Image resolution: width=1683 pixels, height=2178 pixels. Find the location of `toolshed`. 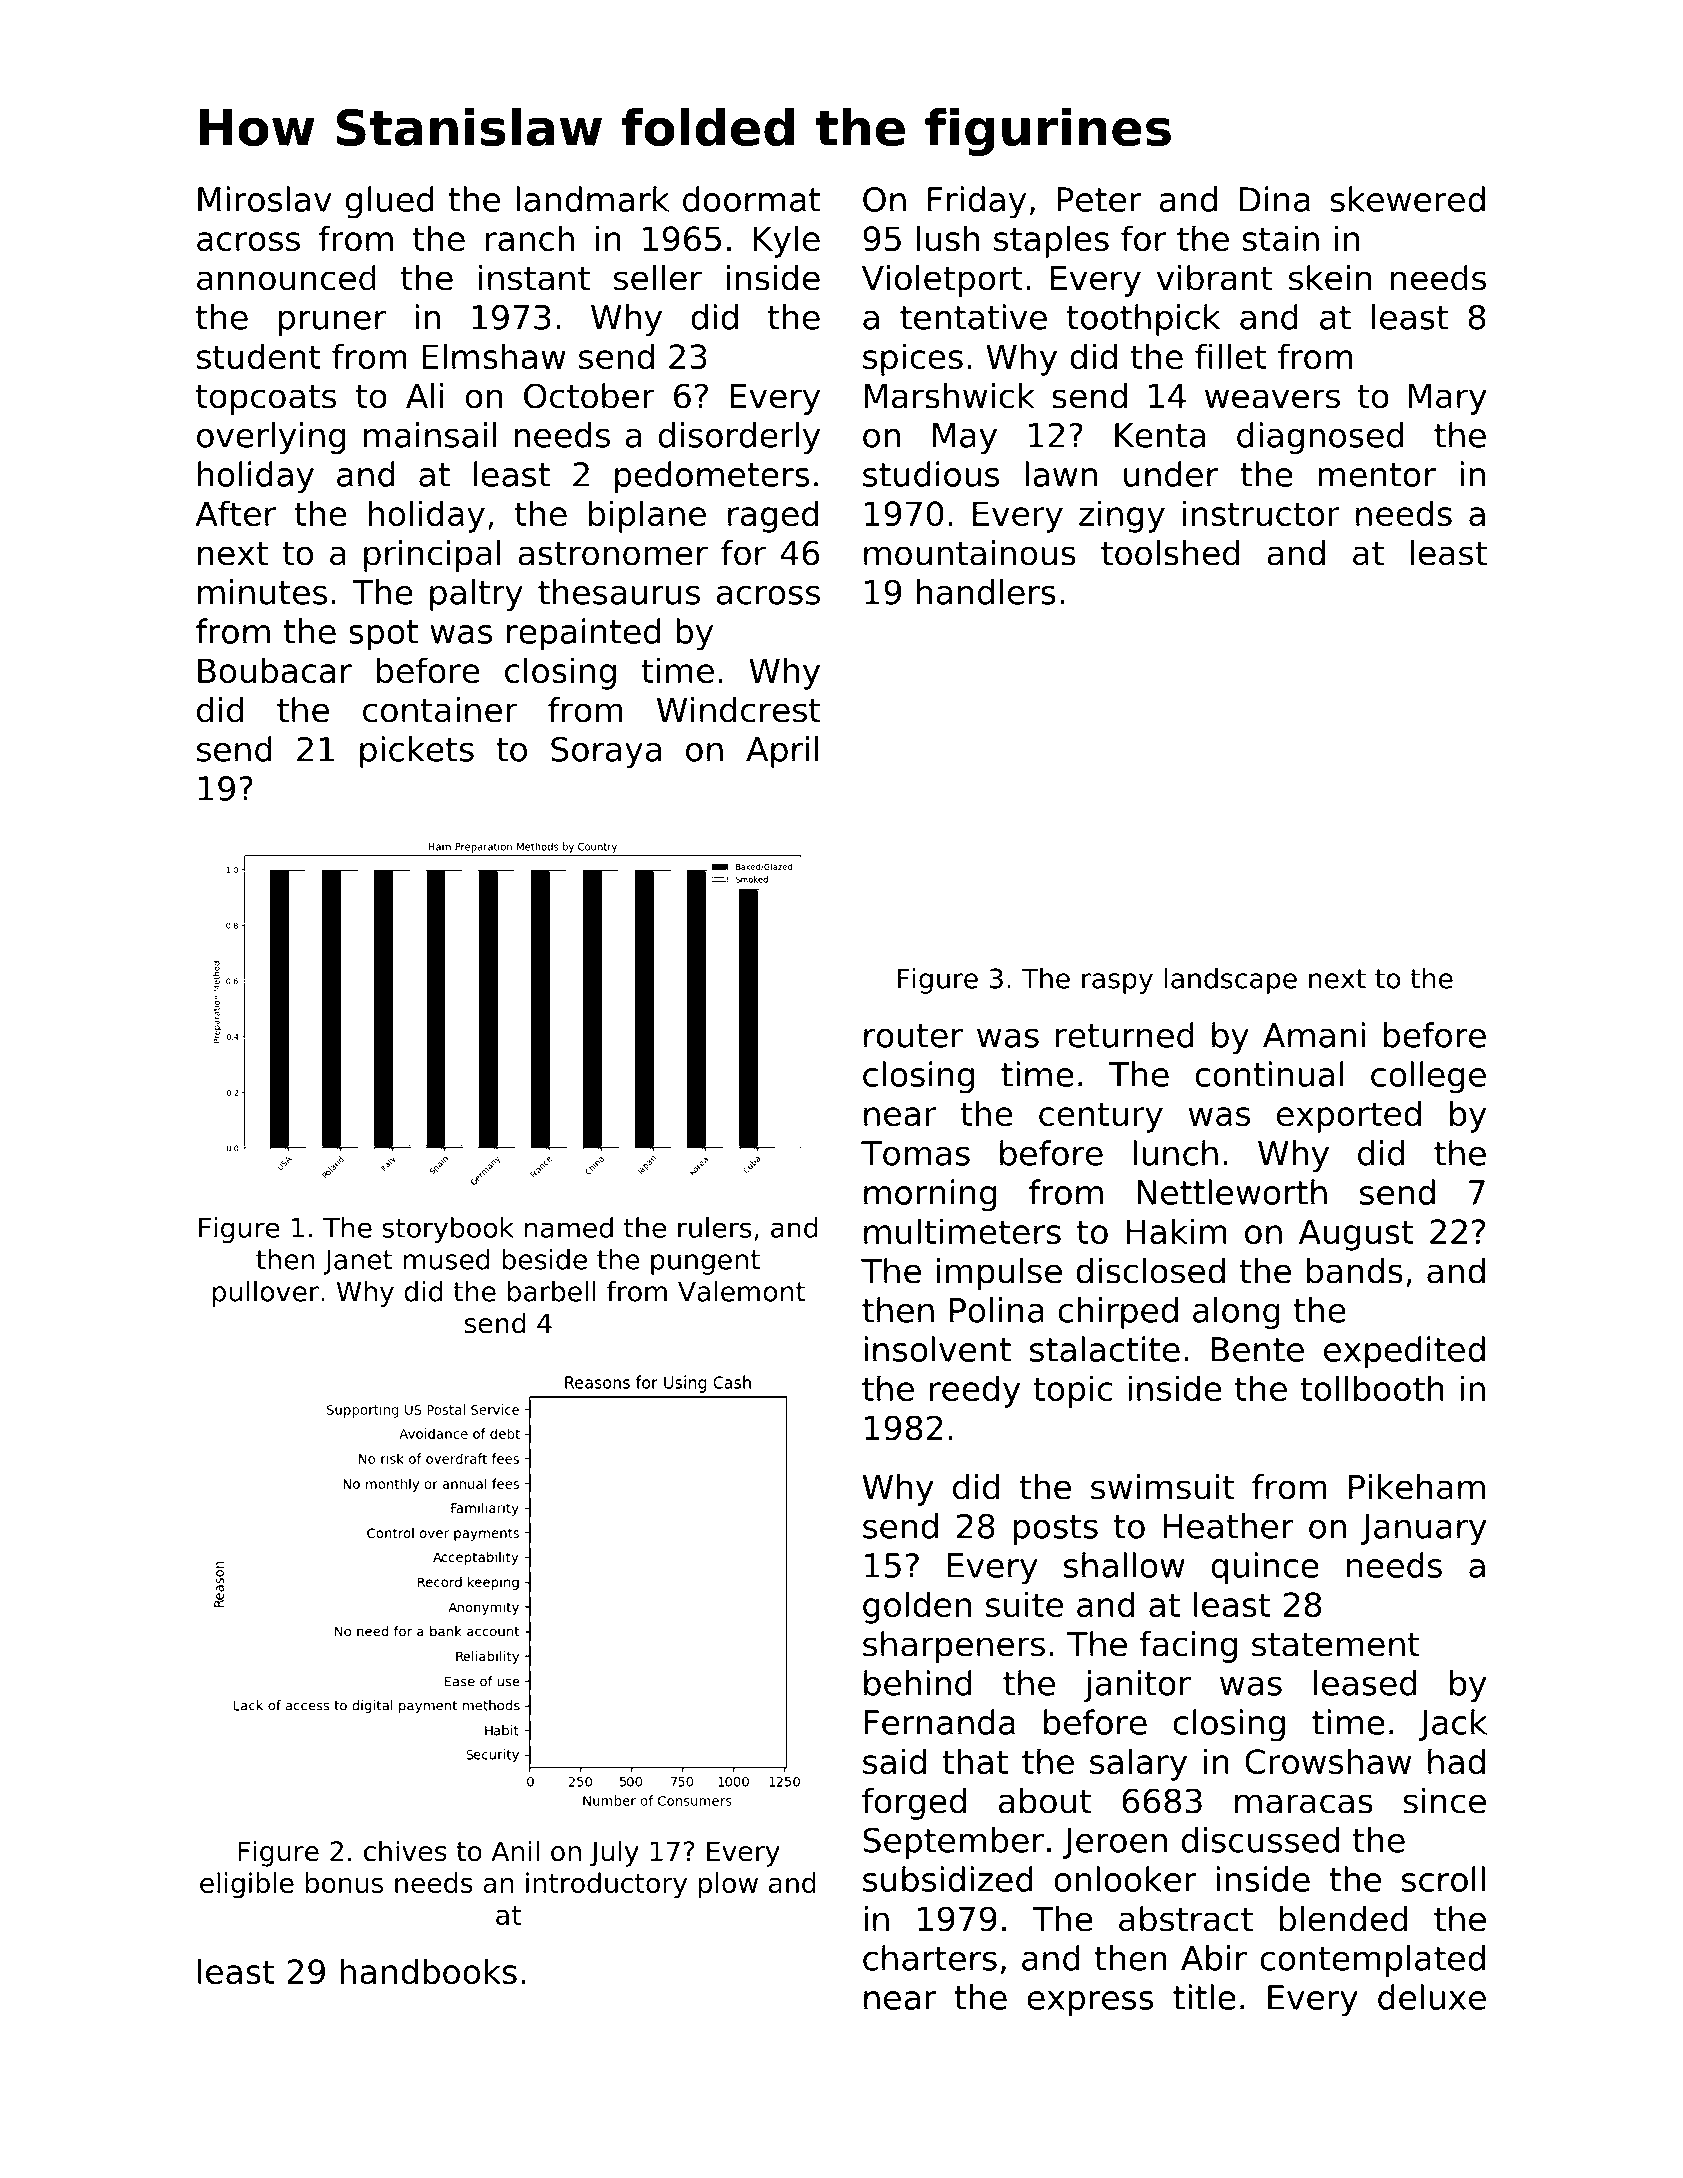

toolshed is located at coordinates (1170, 553).
